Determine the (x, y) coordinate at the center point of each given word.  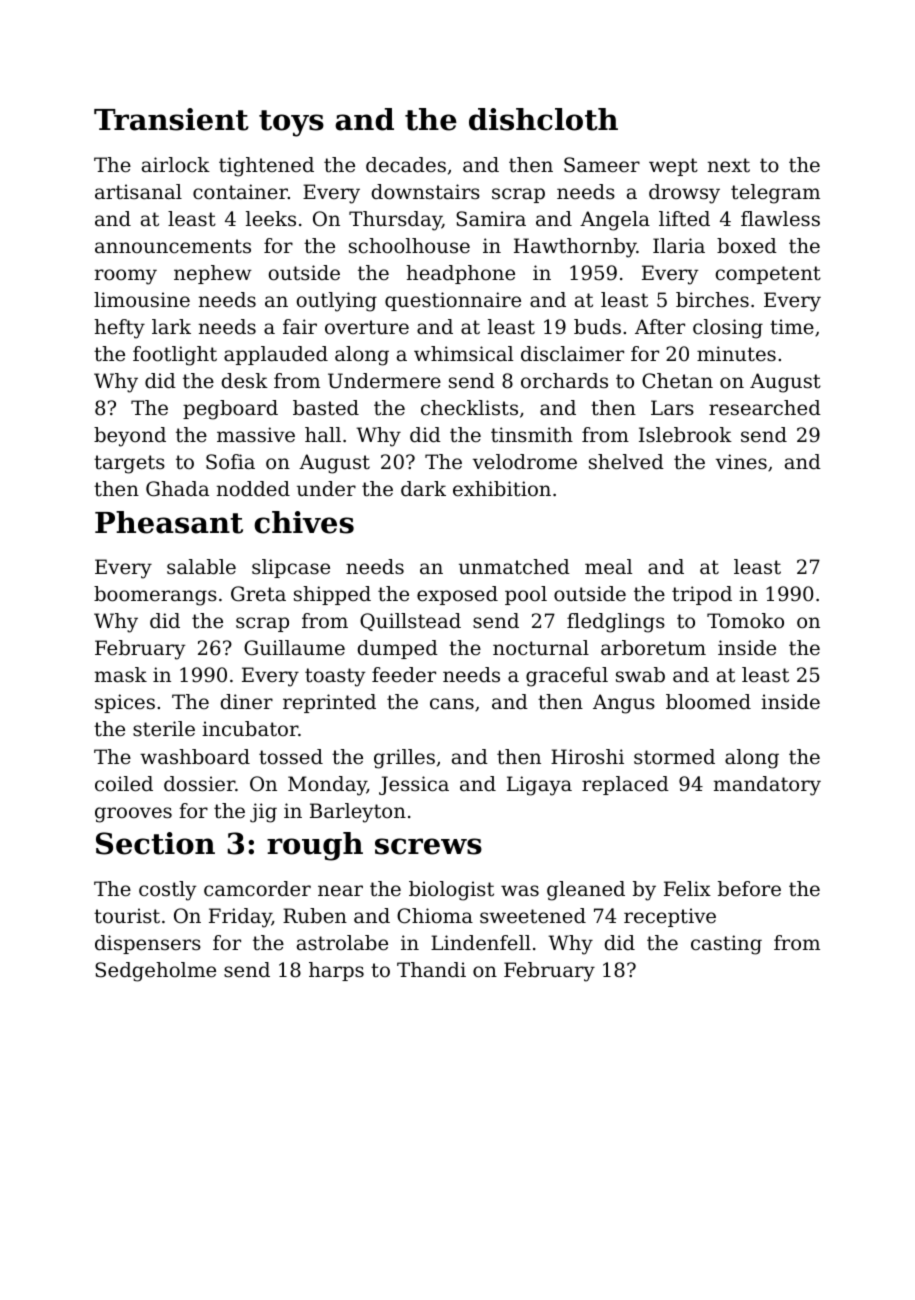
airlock (176, 165)
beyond (130, 437)
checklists (469, 408)
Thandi (431, 970)
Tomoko (745, 621)
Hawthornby (575, 248)
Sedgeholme (155, 972)
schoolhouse (409, 246)
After (660, 326)
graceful (567, 677)
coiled (124, 784)
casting (726, 945)
